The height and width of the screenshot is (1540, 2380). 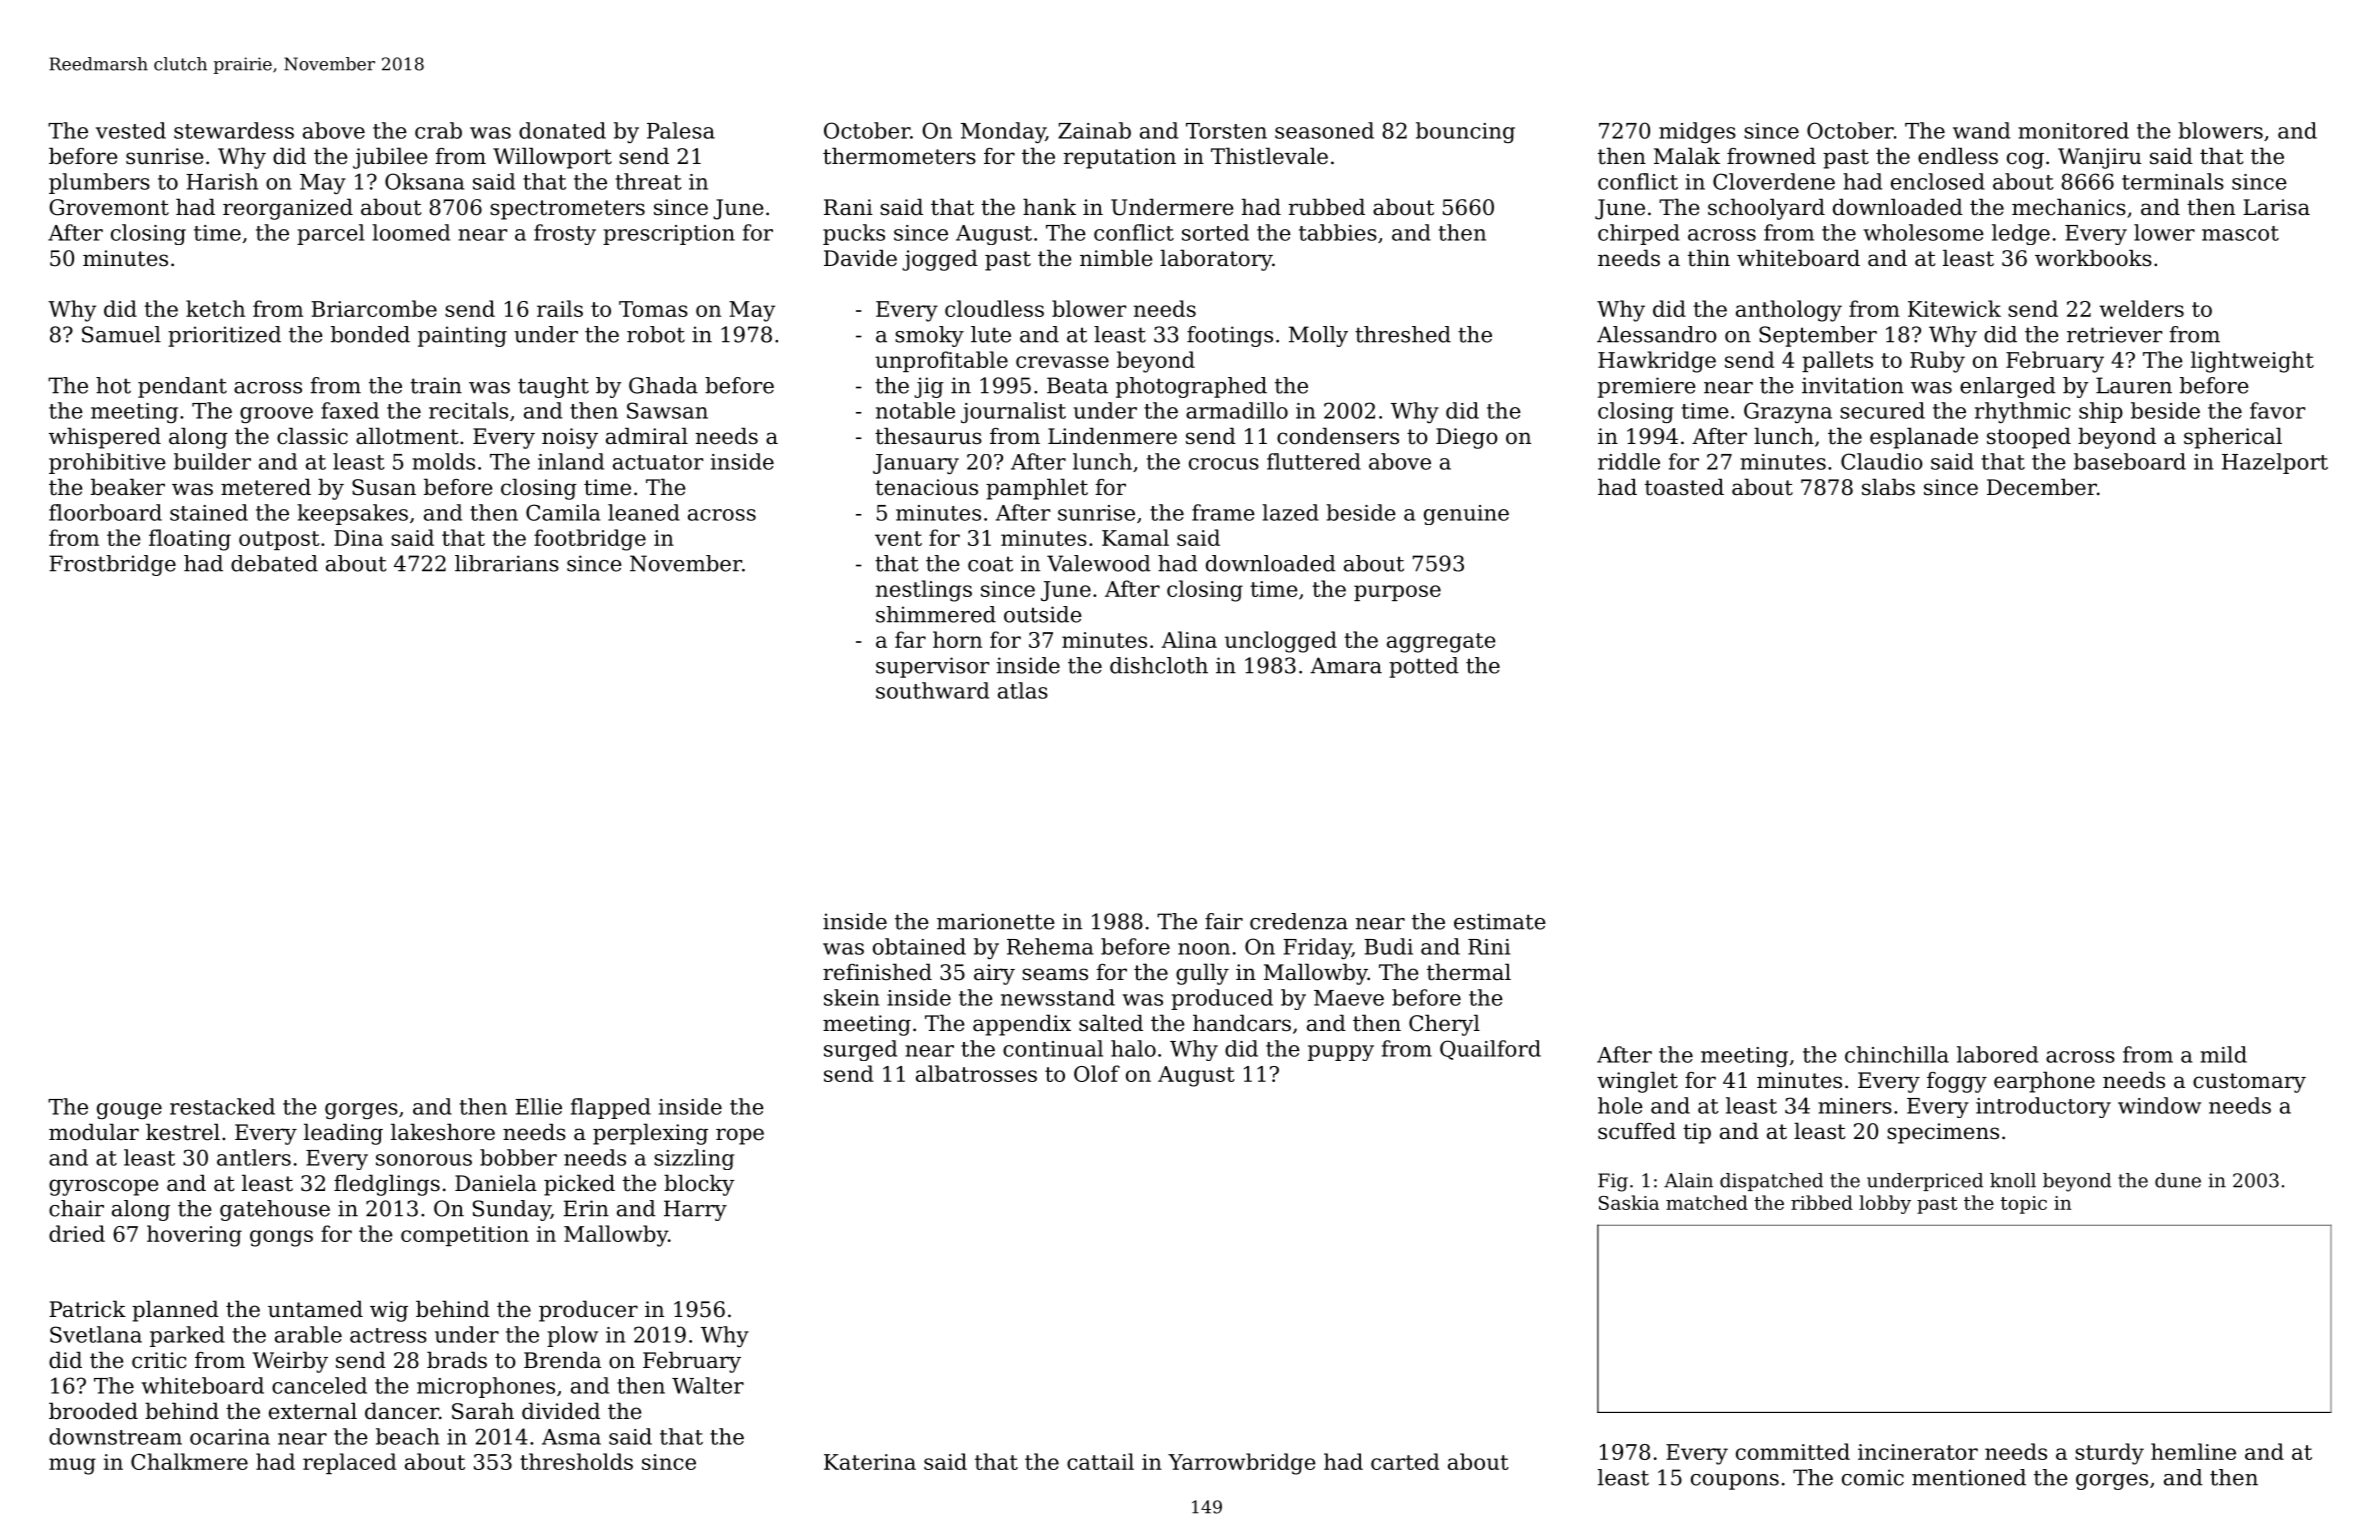 What do you see at coordinates (1489, 947) in the screenshot?
I see `Rini` at bounding box center [1489, 947].
